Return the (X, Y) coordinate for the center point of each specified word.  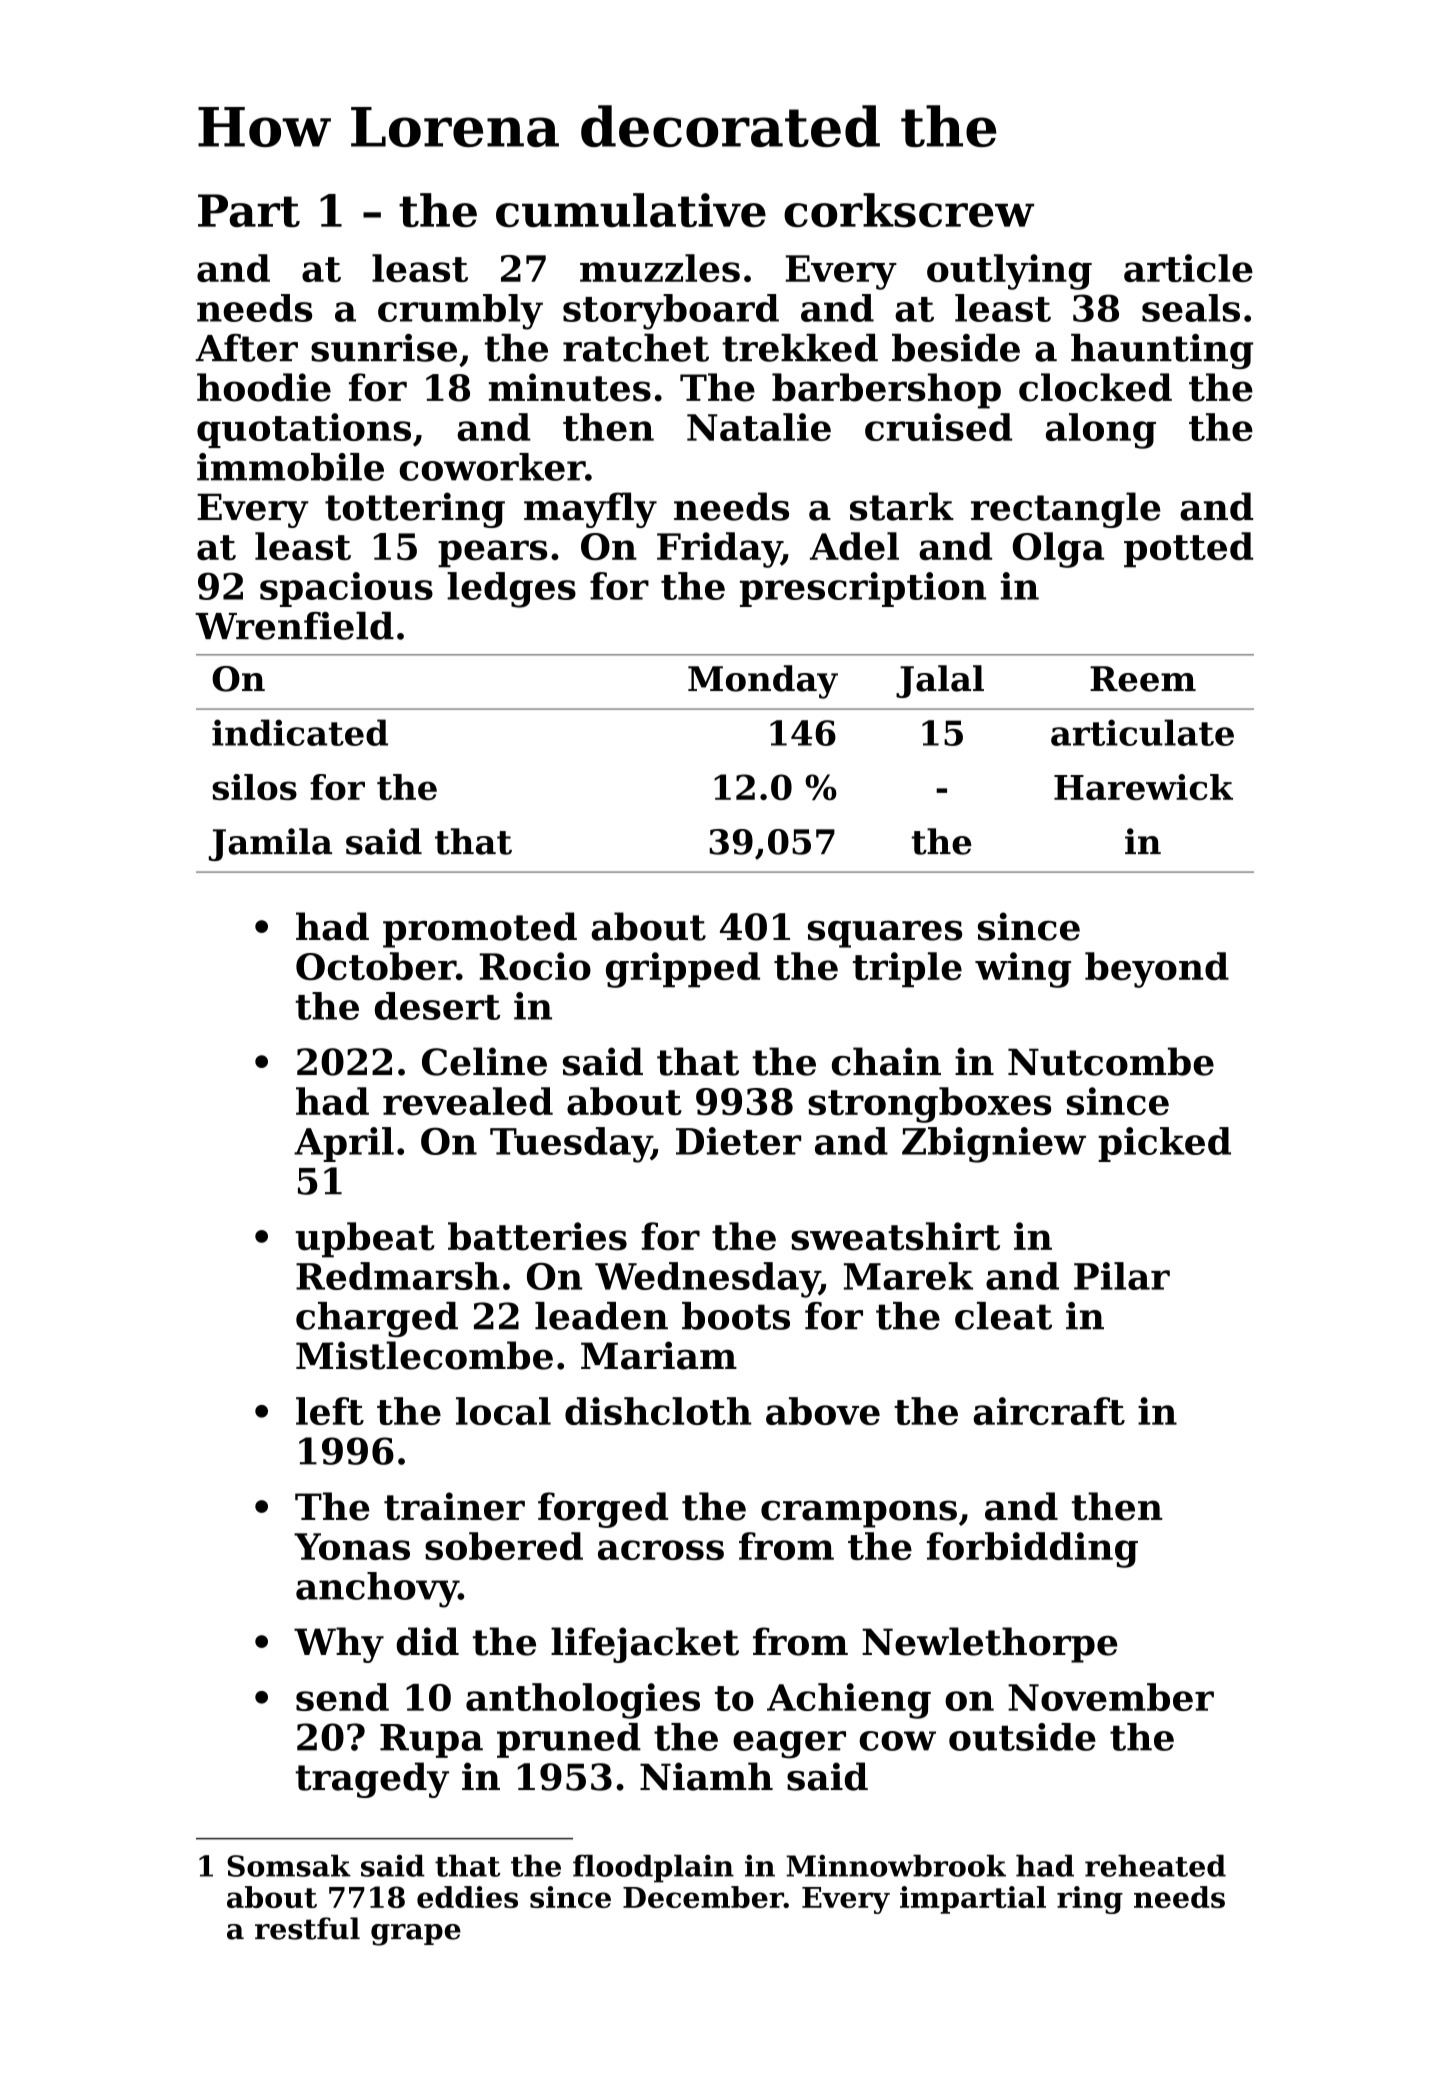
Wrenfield (294, 626)
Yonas (352, 1546)
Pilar (1122, 1276)
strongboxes (929, 1105)
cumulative (631, 210)
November (1111, 1697)
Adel (854, 546)
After (246, 348)
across (661, 1550)
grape (416, 1935)
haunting (1162, 351)
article (1188, 268)
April (344, 1144)
